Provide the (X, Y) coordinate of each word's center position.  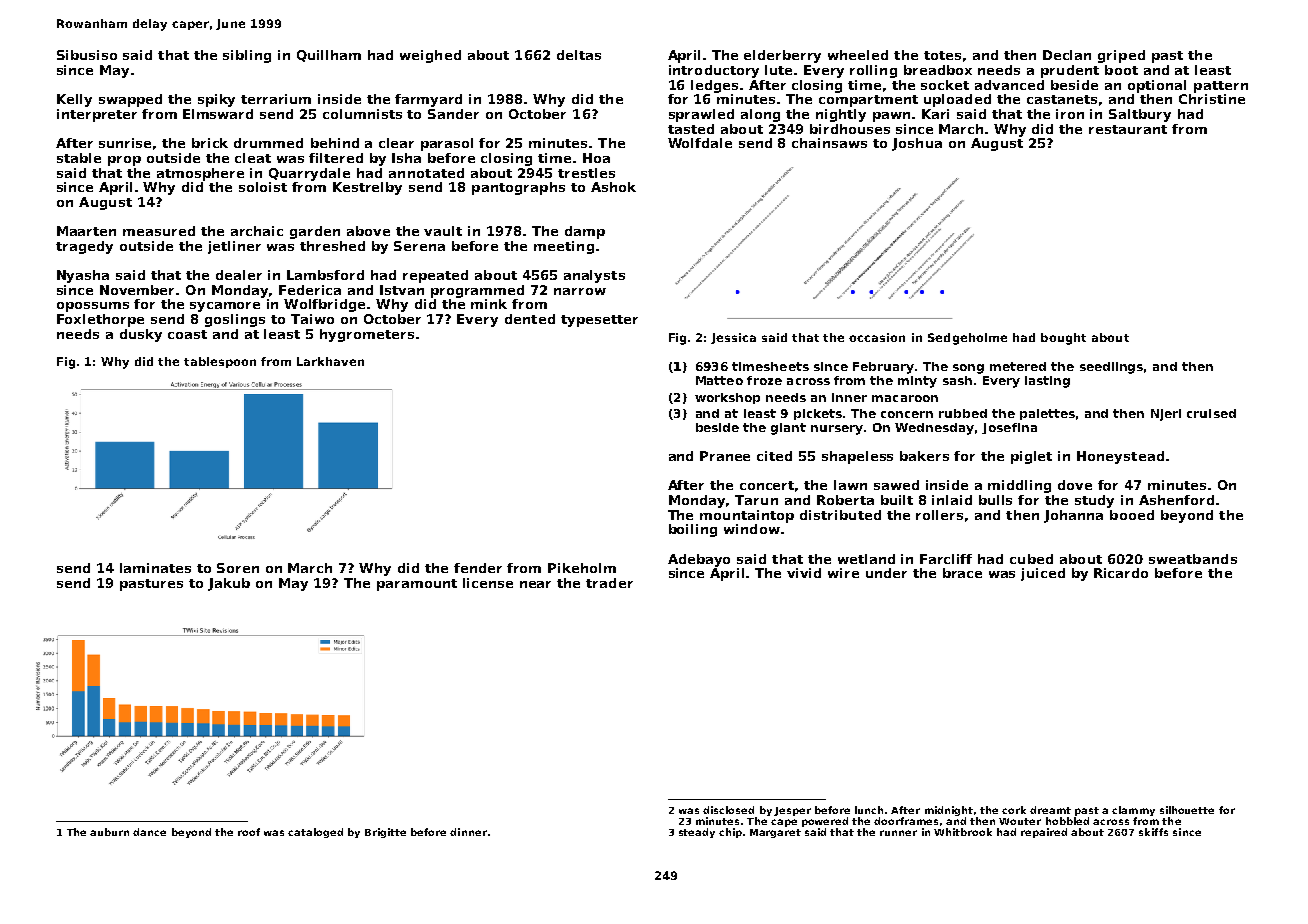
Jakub (229, 584)
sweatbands (1193, 559)
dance (149, 832)
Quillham (329, 56)
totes (942, 55)
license (488, 583)
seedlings (1111, 368)
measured (159, 231)
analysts (594, 276)
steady (697, 833)
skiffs (1153, 832)
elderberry (782, 56)
